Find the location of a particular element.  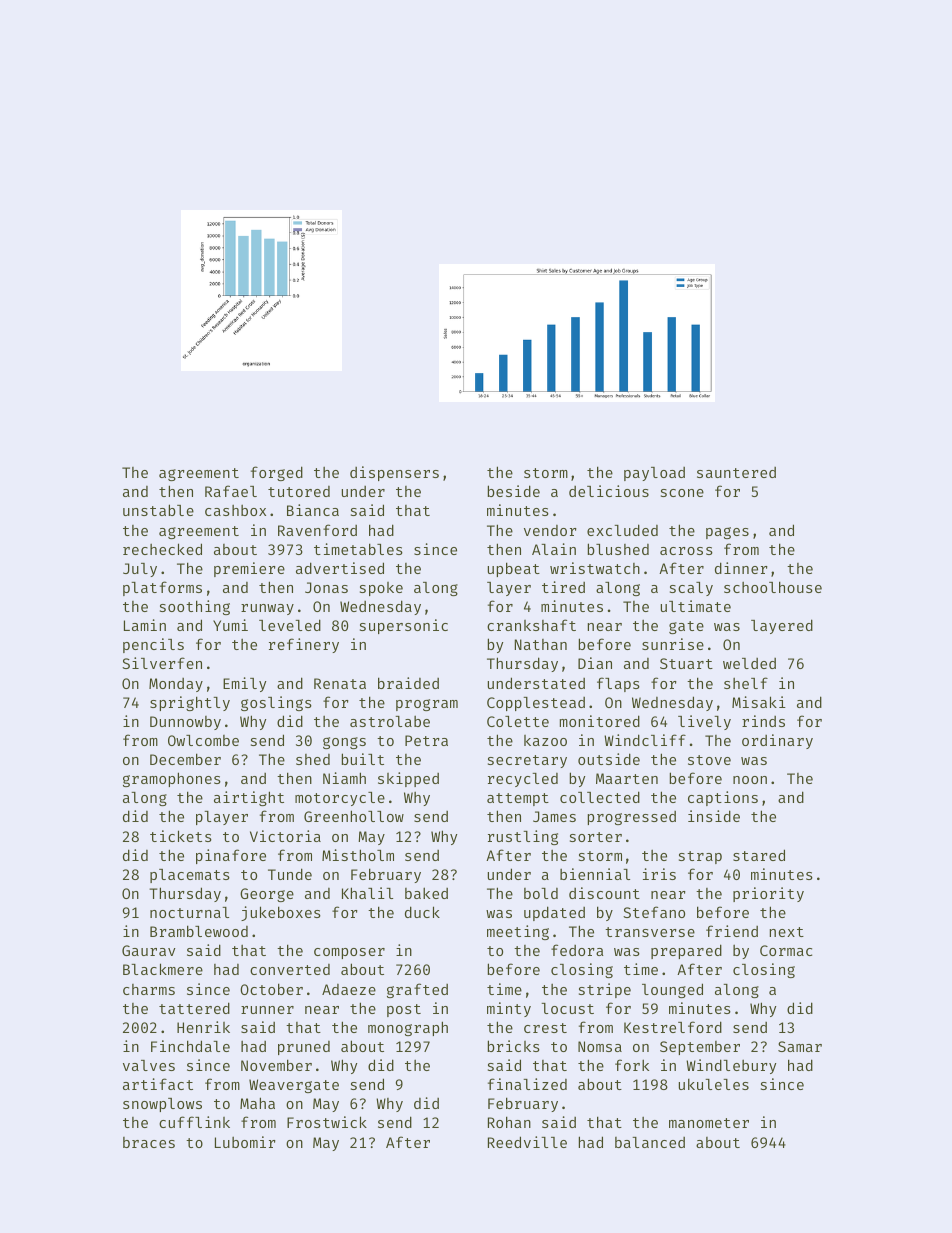

Rafael is located at coordinates (231, 491).
